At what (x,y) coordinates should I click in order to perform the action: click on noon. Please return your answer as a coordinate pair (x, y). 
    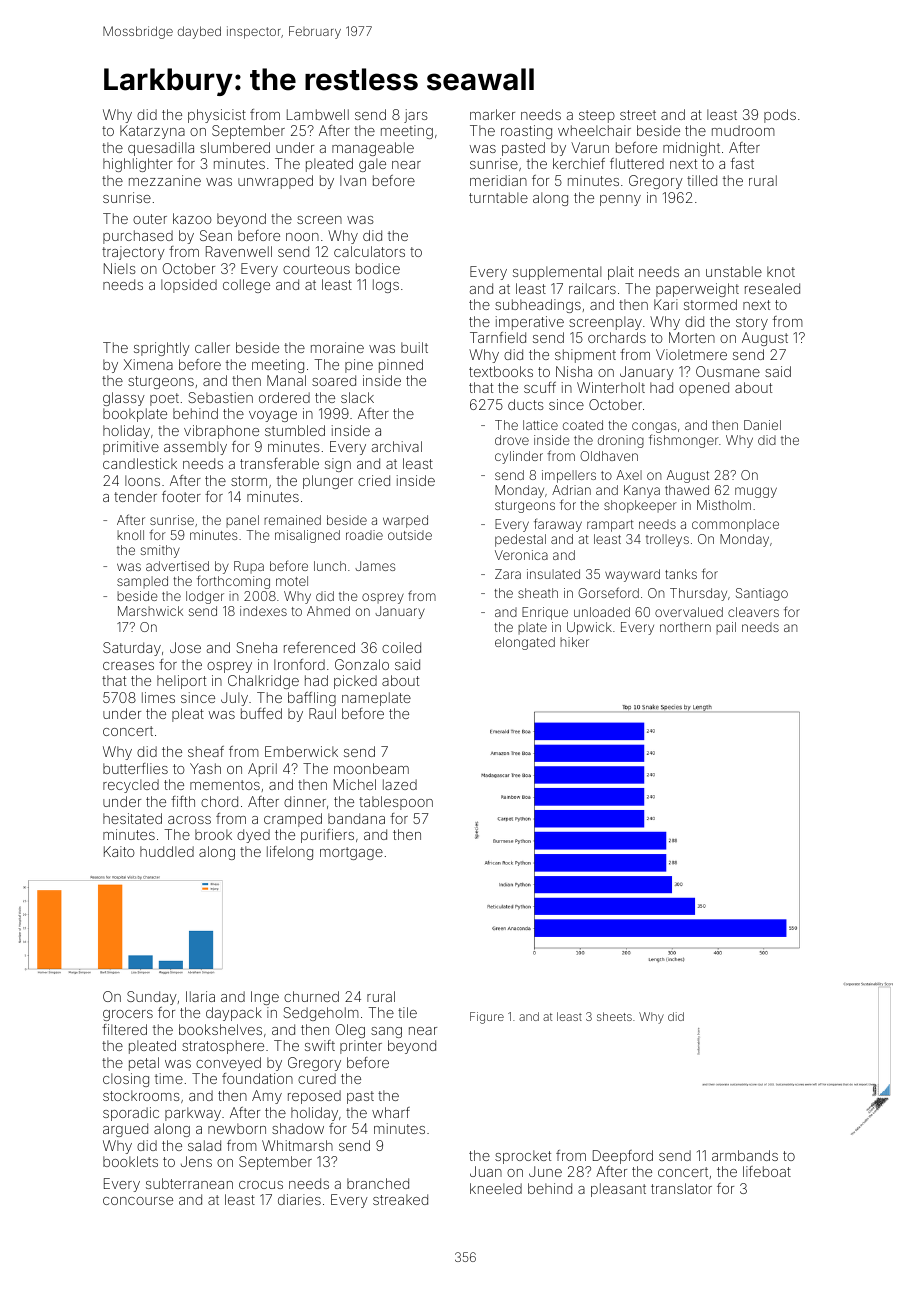
    Looking at the image, I should click on (302, 237).
